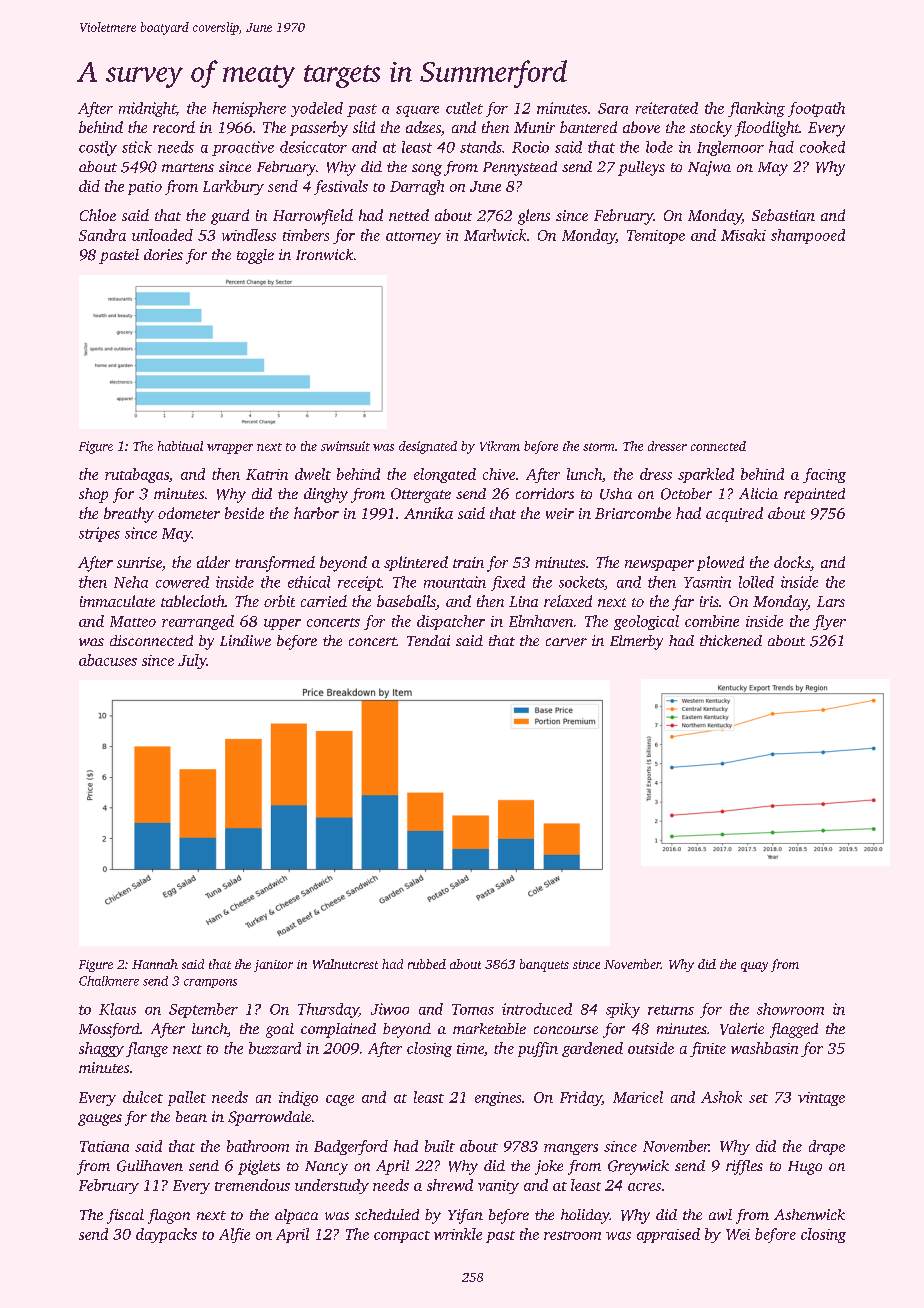 This document has height=1308, width=924. I want to click on alpaca, so click(296, 1216).
